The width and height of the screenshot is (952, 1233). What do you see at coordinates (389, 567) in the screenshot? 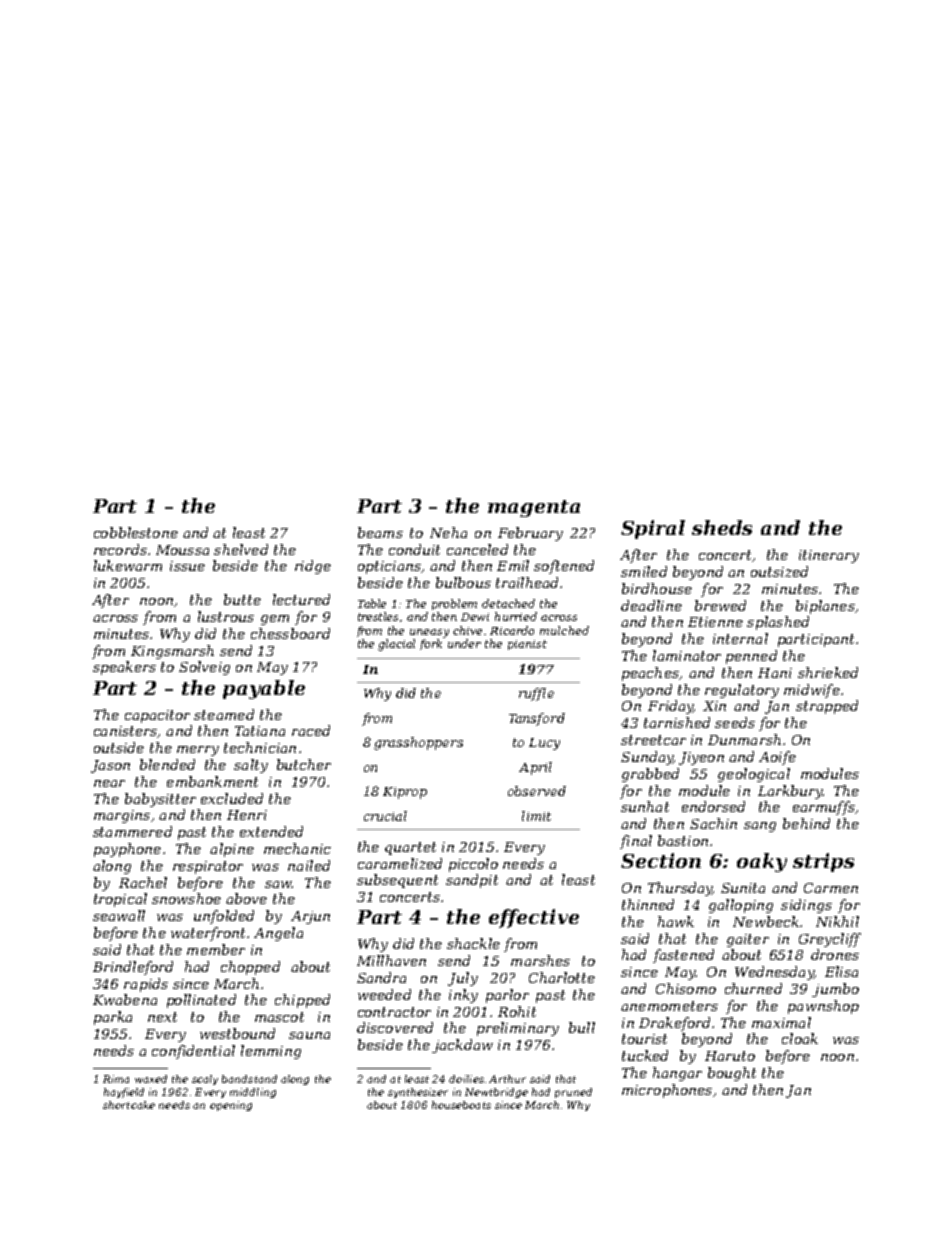
I see `opticians` at bounding box center [389, 567].
